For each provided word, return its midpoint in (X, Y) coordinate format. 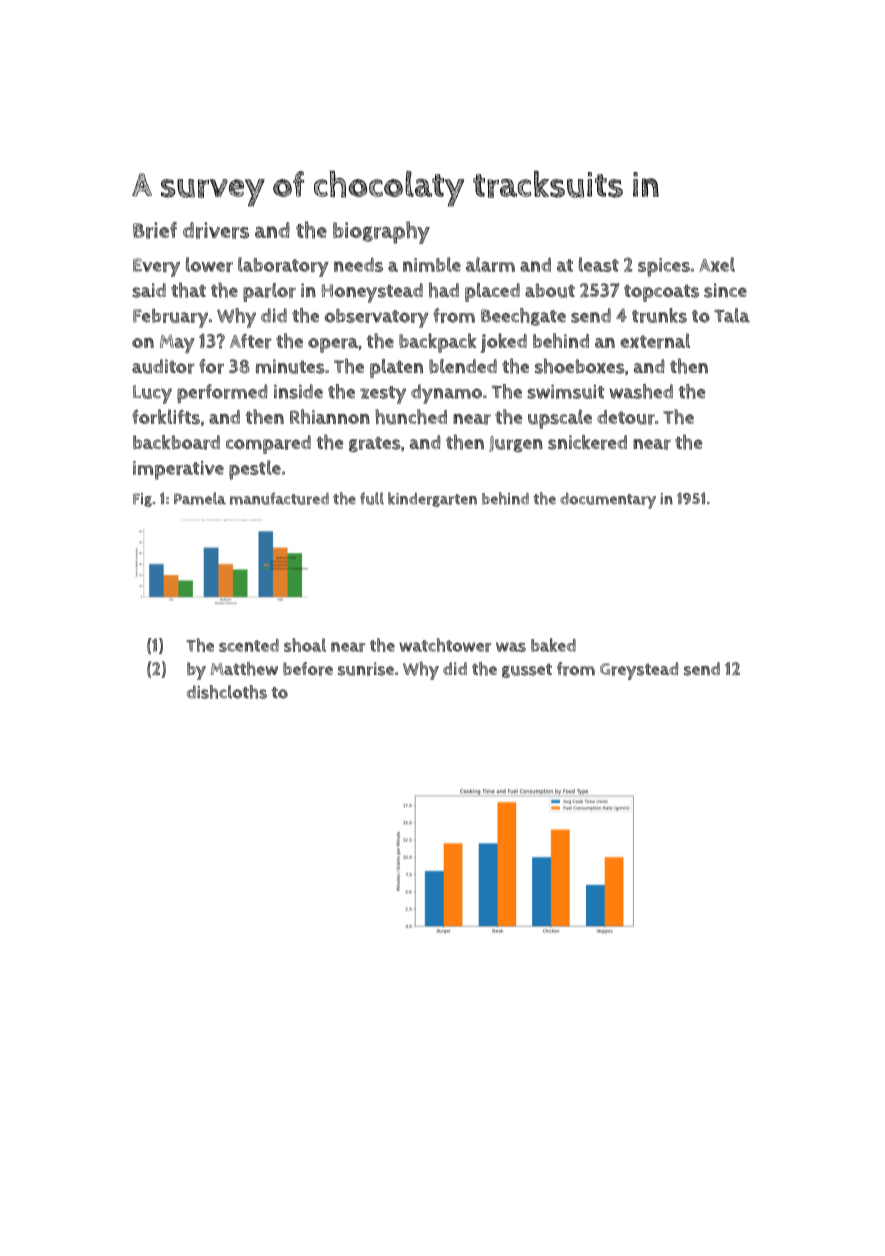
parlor (269, 292)
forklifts (166, 417)
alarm (490, 264)
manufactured (279, 498)
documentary (608, 501)
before (308, 669)
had (444, 290)
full (372, 498)
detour (626, 417)
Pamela (200, 498)
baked (553, 645)
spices (664, 267)
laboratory (283, 267)
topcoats (661, 293)
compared (268, 444)
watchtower (445, 645)
